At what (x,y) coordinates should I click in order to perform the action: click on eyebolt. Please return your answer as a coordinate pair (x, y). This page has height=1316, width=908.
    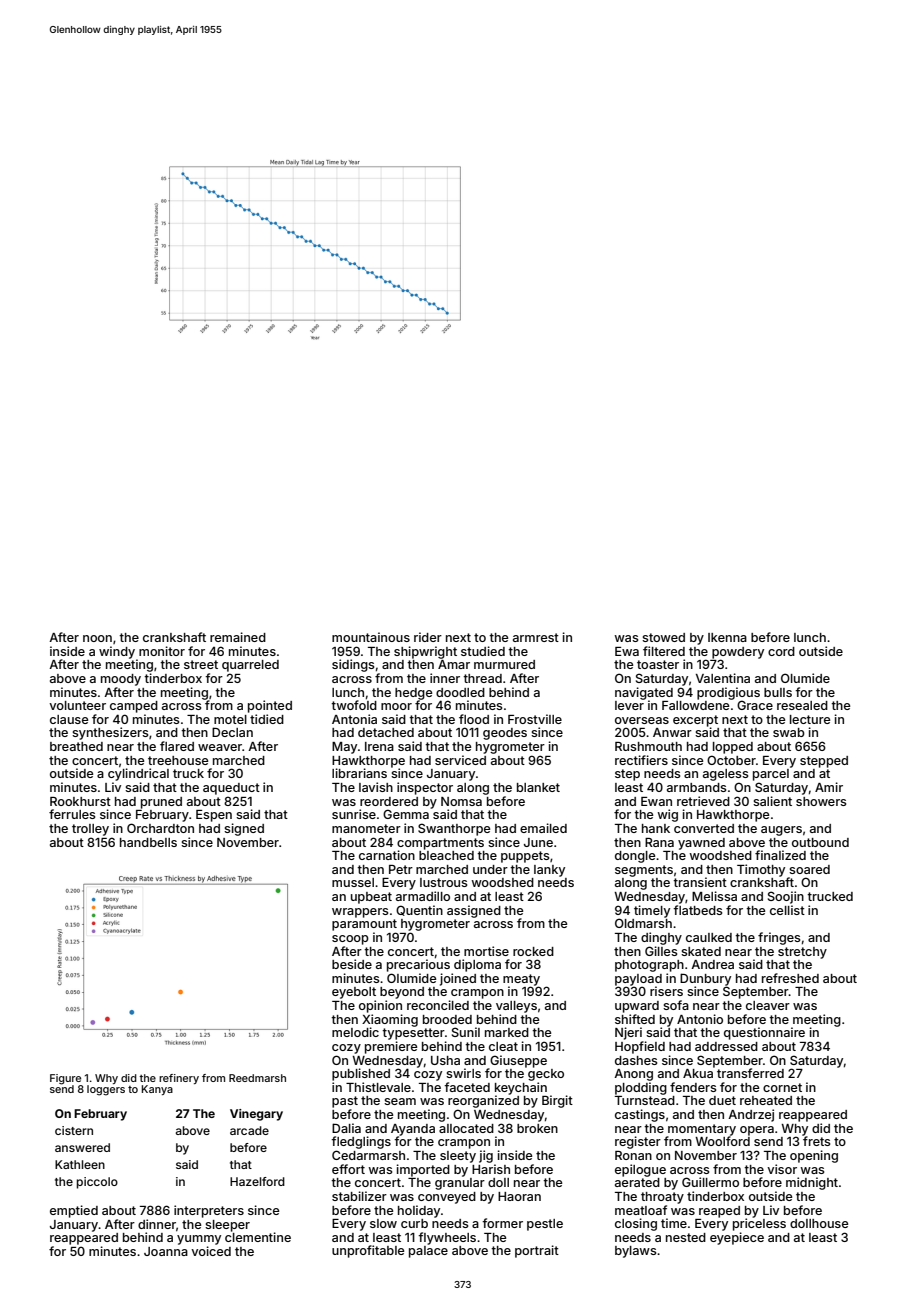
    Looking at the image, I should click on (354, 993).
